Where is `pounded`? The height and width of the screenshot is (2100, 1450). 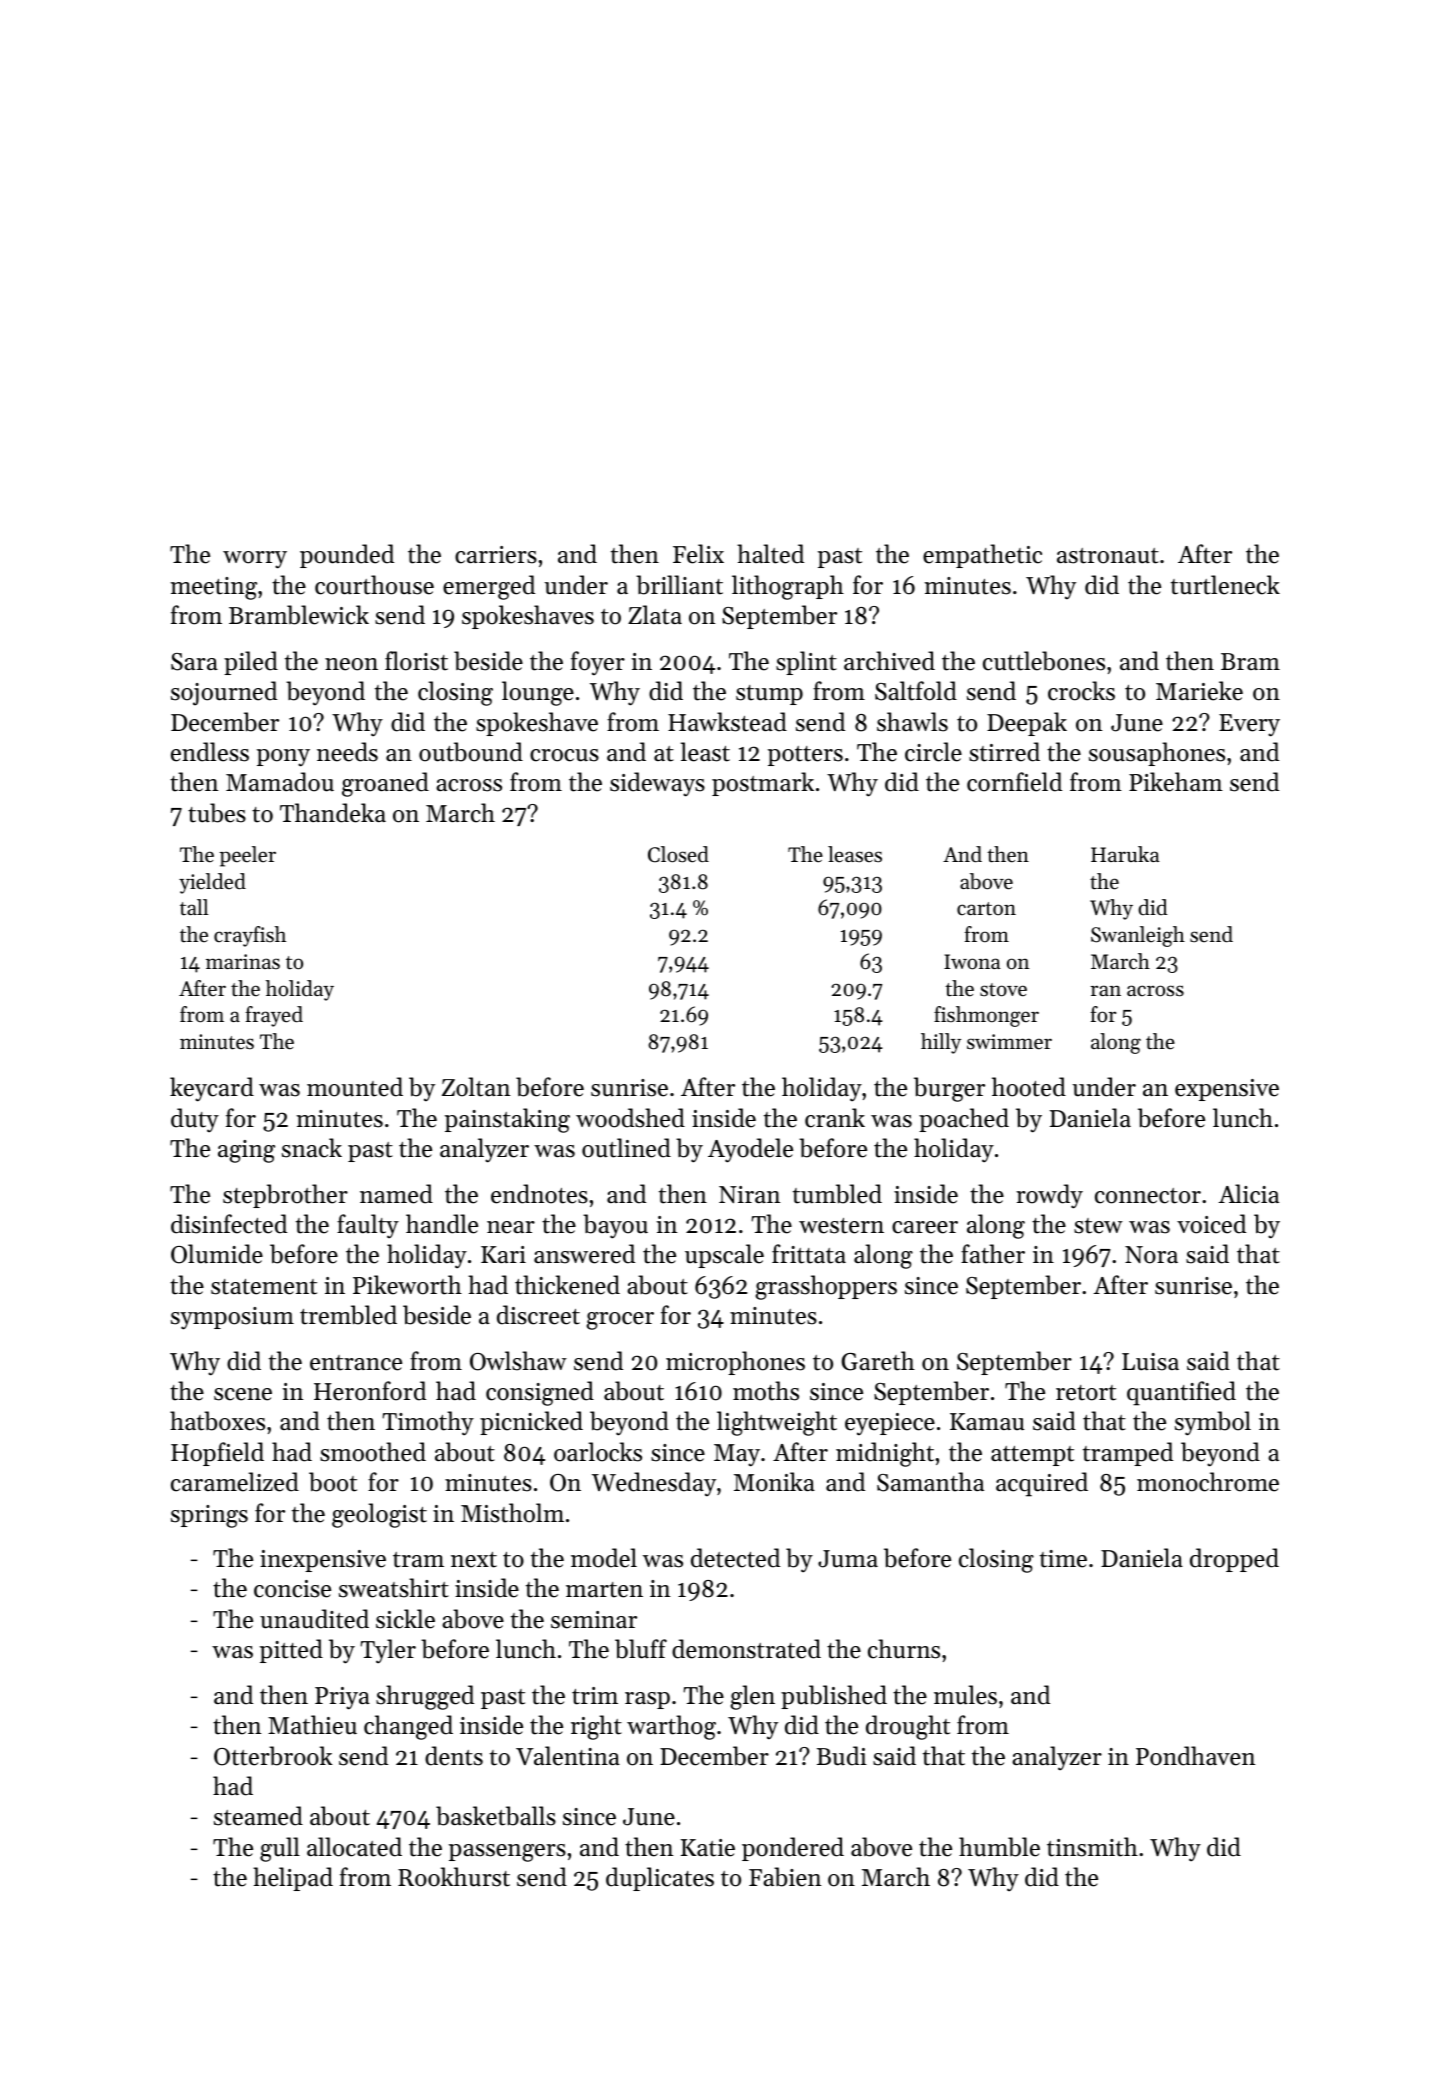
pounded is located at coordinates (347, 556).
